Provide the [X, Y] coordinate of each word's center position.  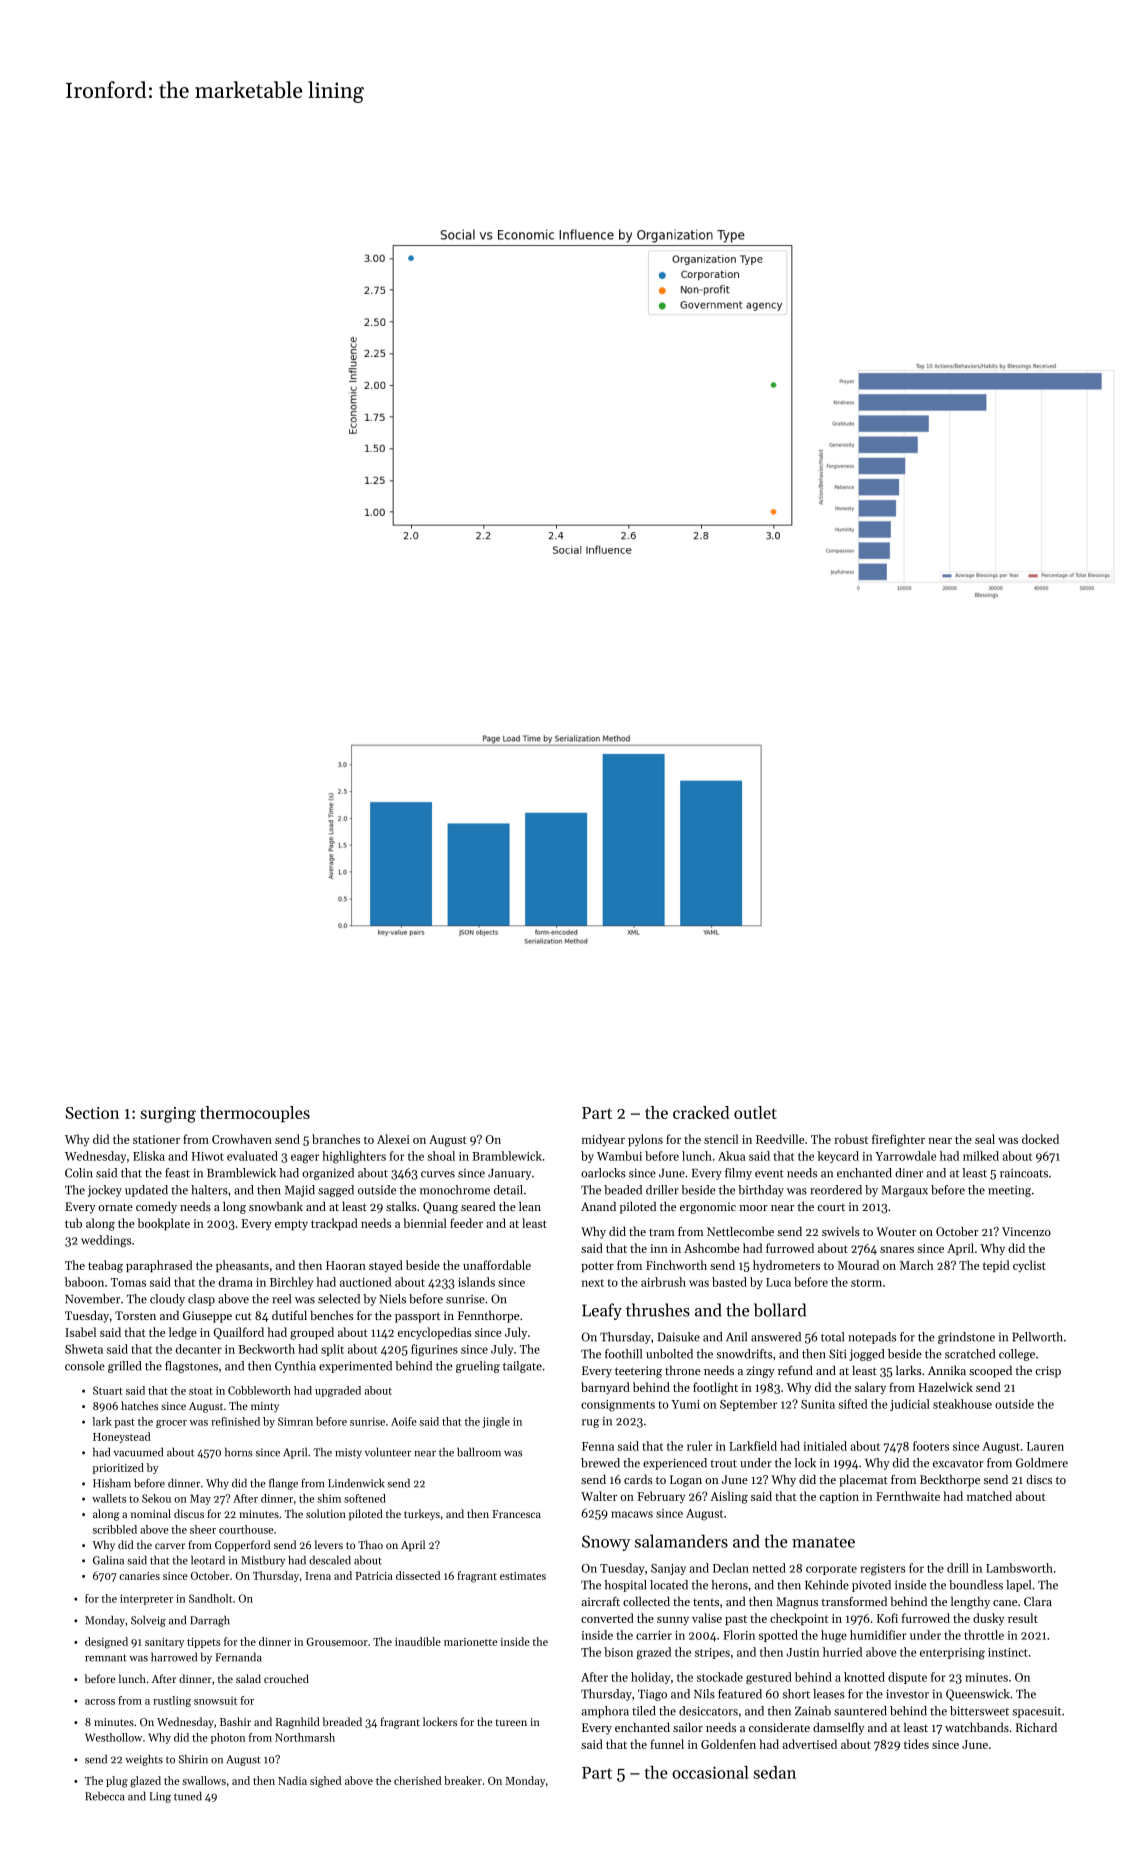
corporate [831, 1570]
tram [662, 1232]
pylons [645, 1140]
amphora [605, 1712]
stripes [712, 1653]
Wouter [896, 1231]
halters [209, 1190]
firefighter [898, 1140]
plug [117, 1782]
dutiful [289, 1315]
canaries [139, 1576]
